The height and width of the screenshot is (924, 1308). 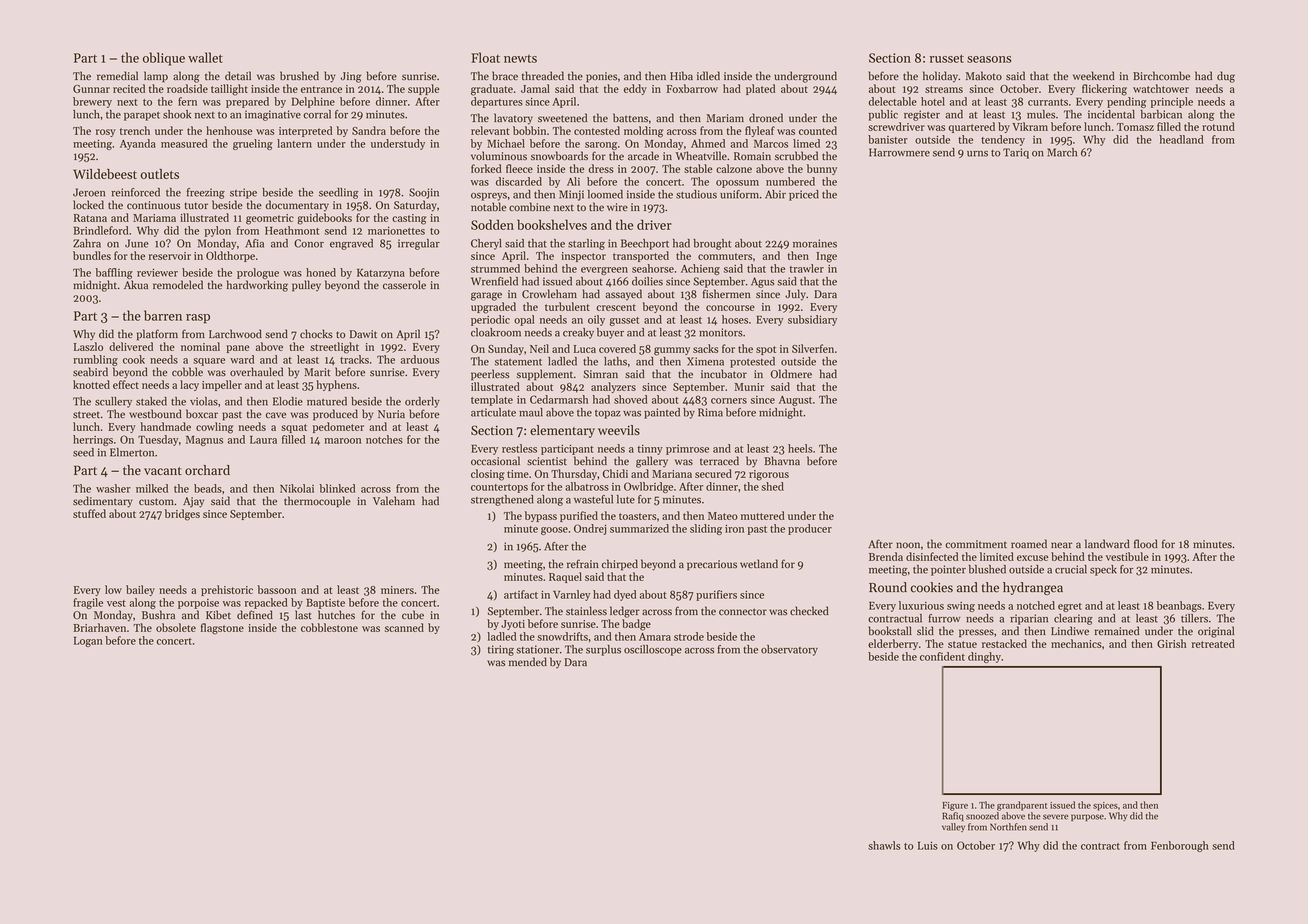 I want to click on russet, so click(x=947, y=58).
